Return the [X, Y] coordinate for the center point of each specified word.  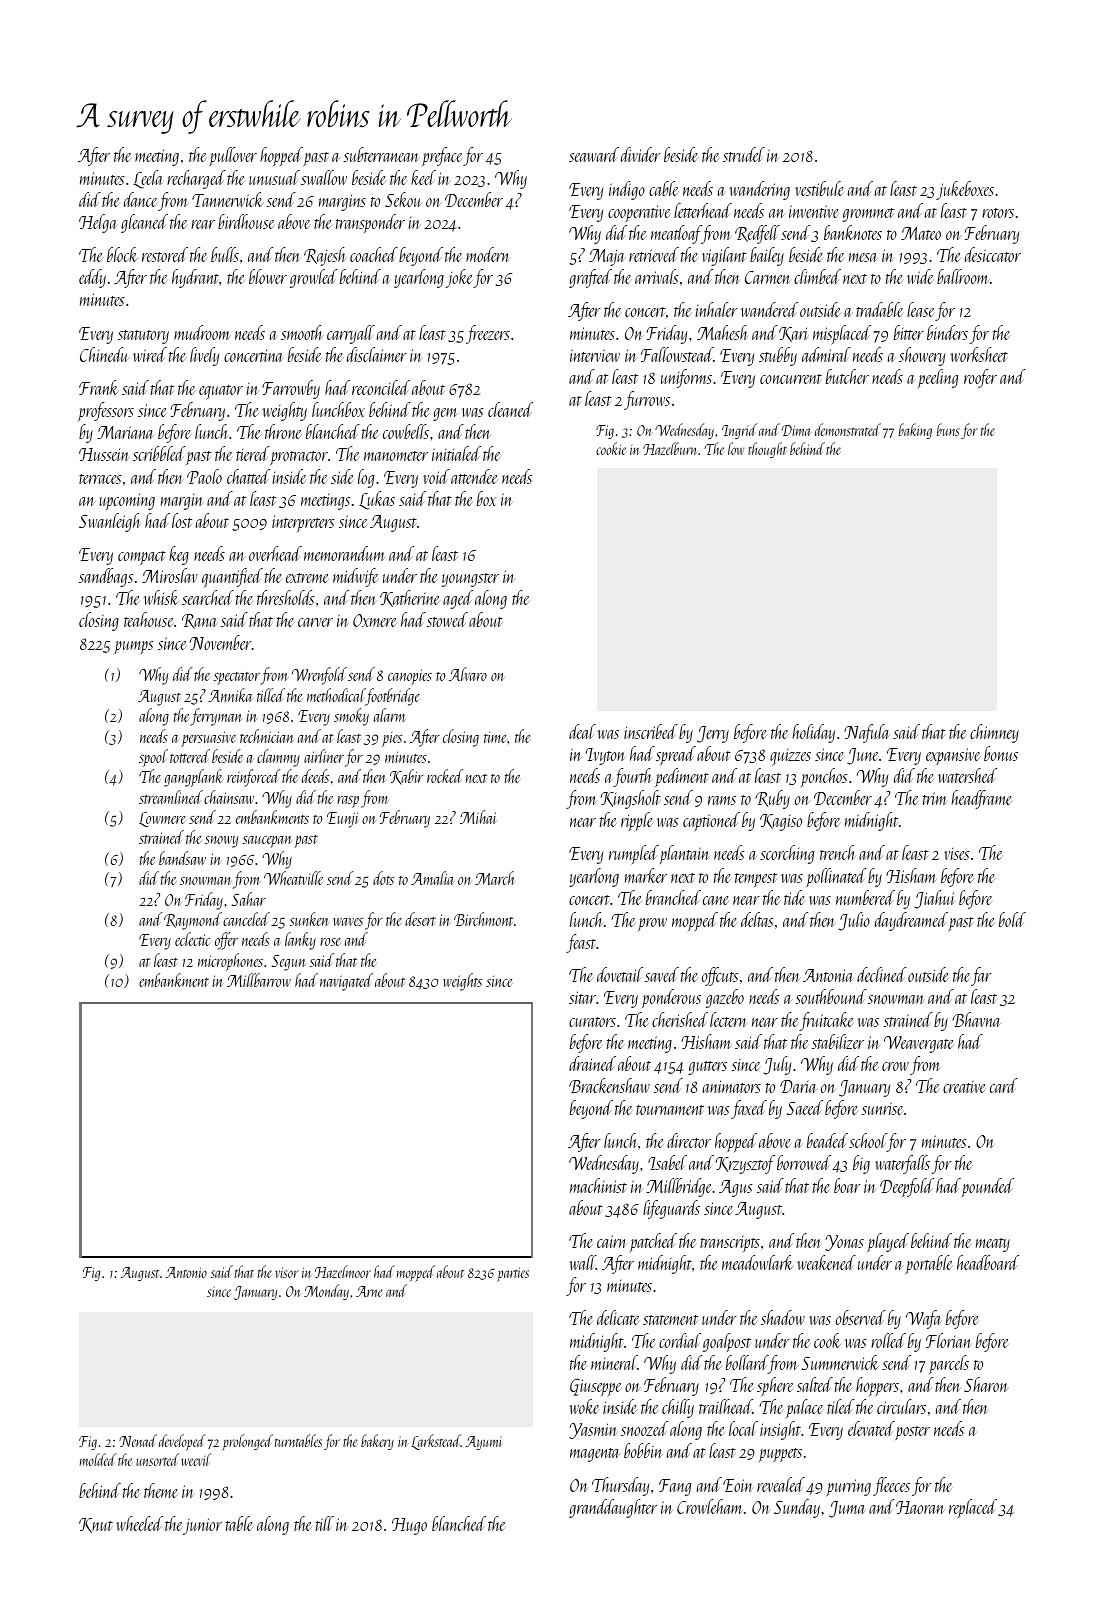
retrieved [654, 254]
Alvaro [468, 674]
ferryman [216, 717]
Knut [96, 1525]
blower [268, 276]
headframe [981, 799]
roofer [980, 378]
